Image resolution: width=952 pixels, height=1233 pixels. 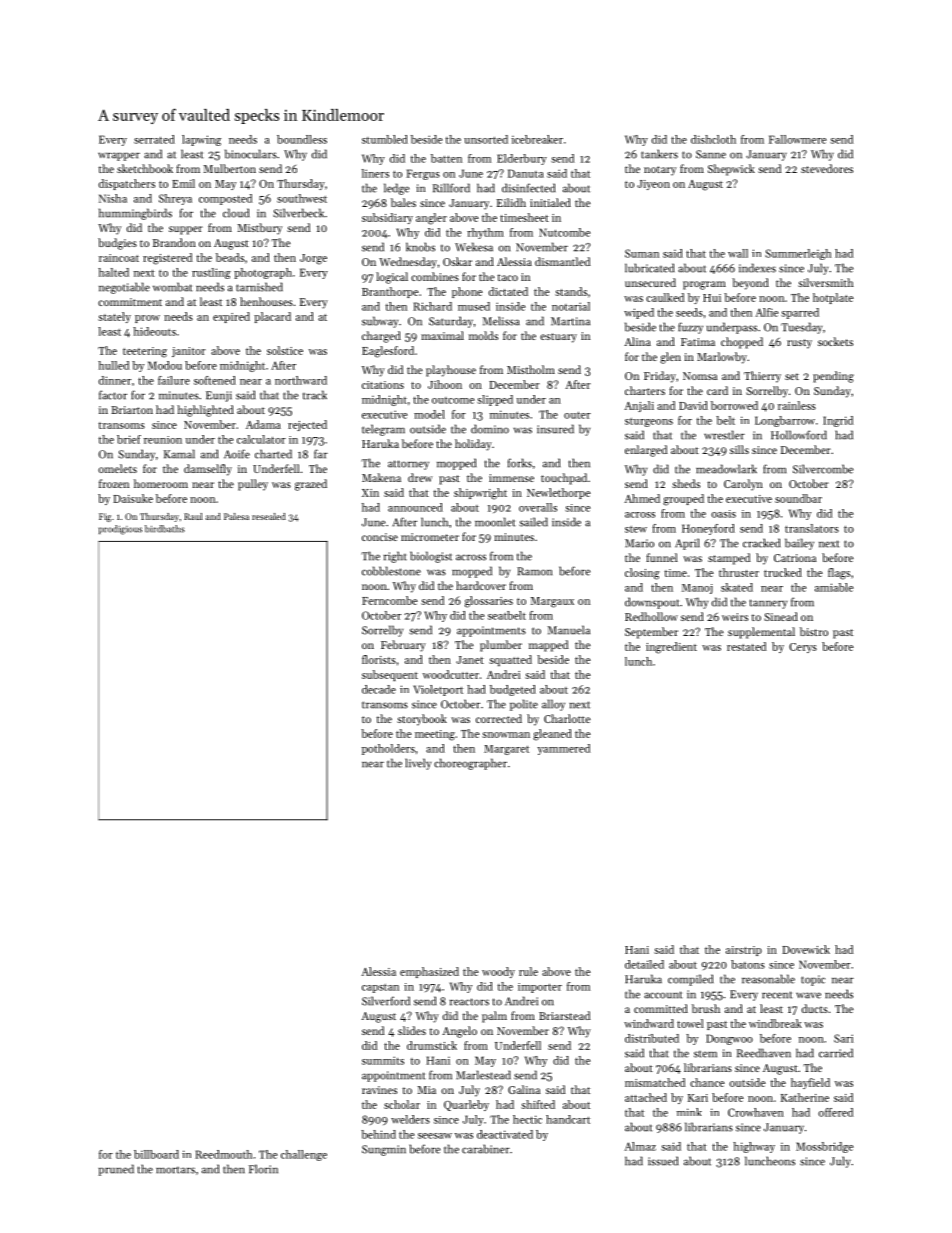 I want to click on mortars, so click(x=175, y=1170).
